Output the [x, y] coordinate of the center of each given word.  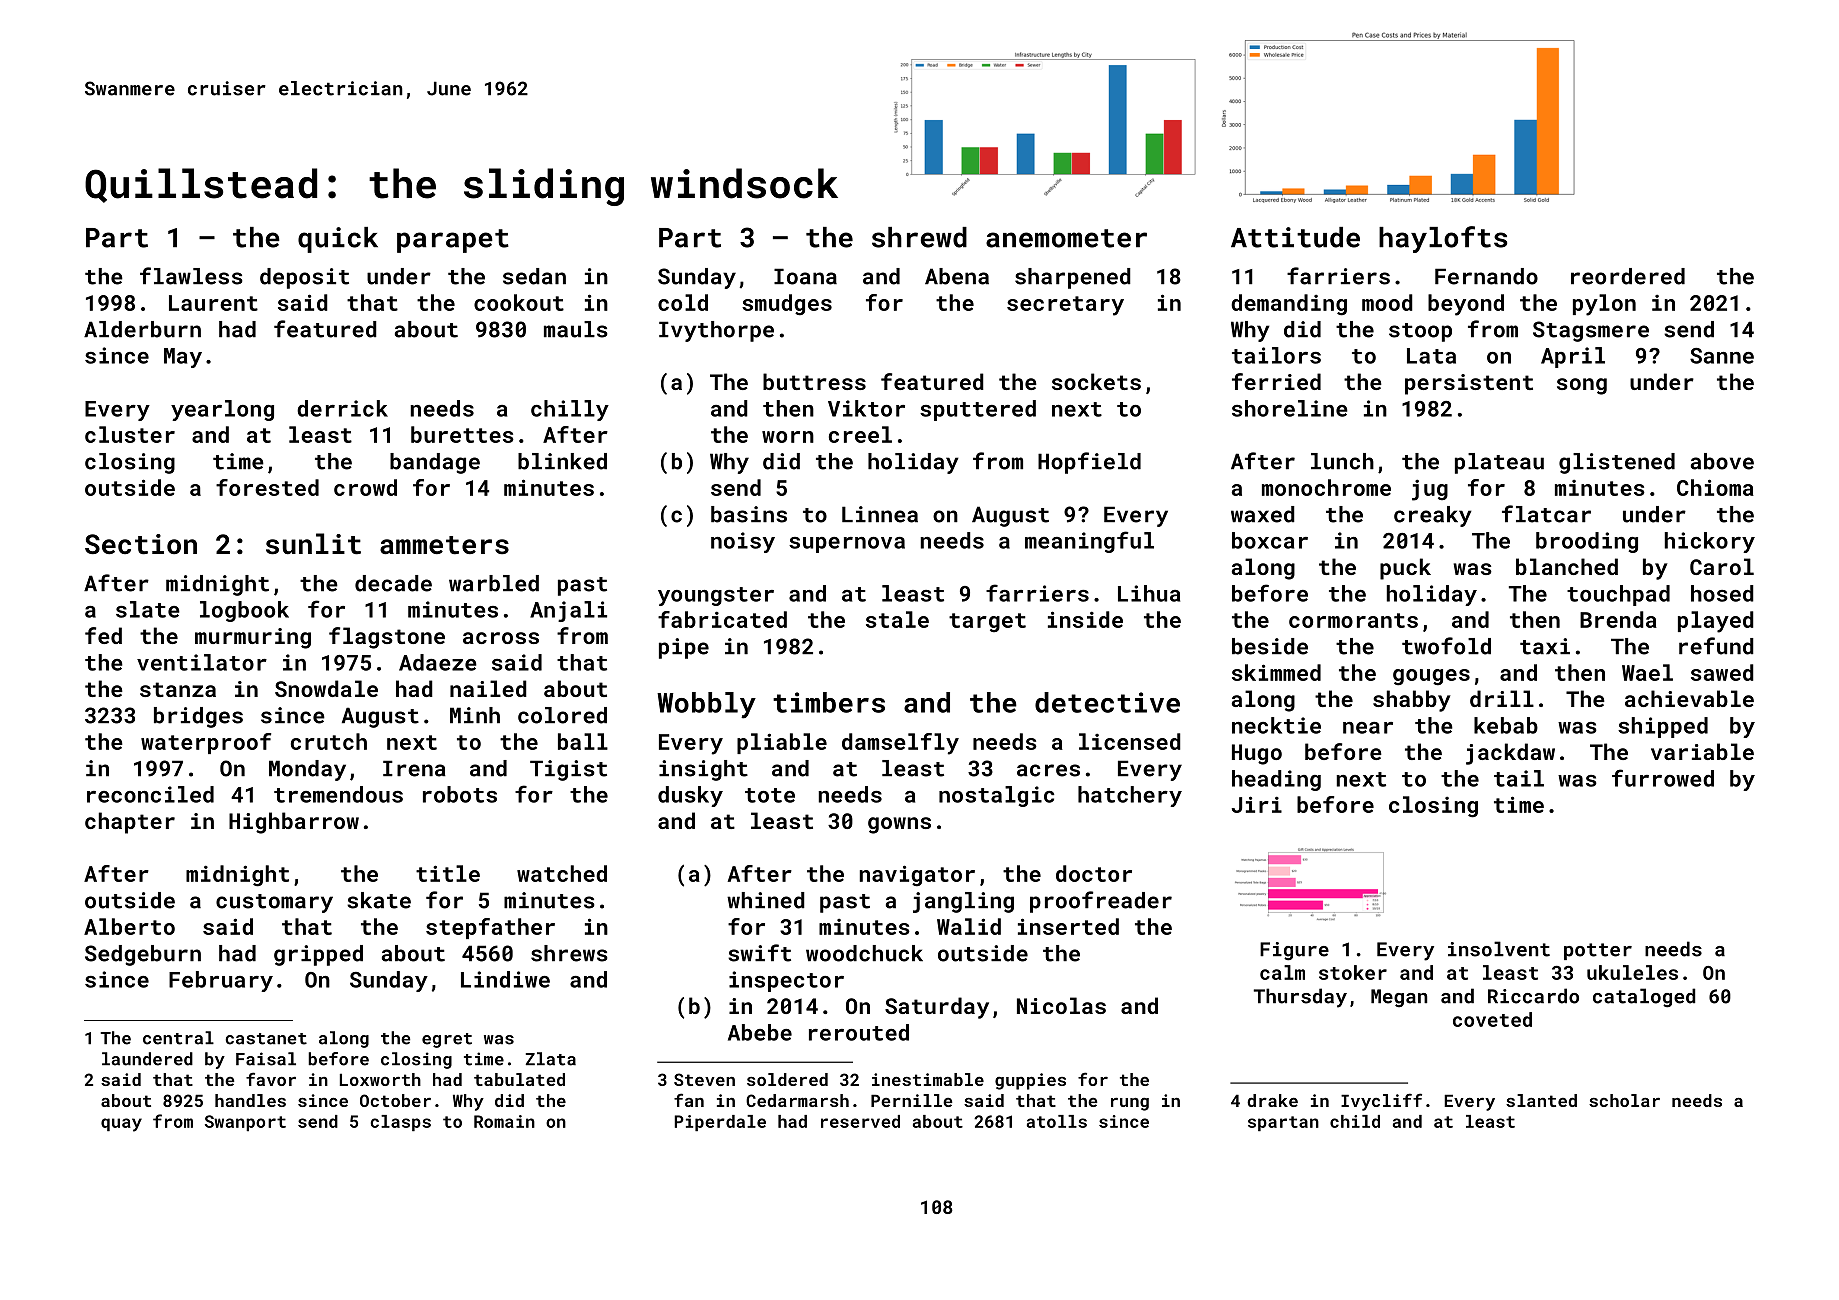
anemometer [1066, 238]
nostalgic [996, 796]
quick [338, 240]
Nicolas [1061, 1005]
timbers [829, 702]
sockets [1096, 381]
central [178, 1038]
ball [583, 741]
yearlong [222, 410]
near [1368, 728]
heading [1276, 780]
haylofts [1443, 239]
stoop [1420, 332]
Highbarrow [294, 823]
